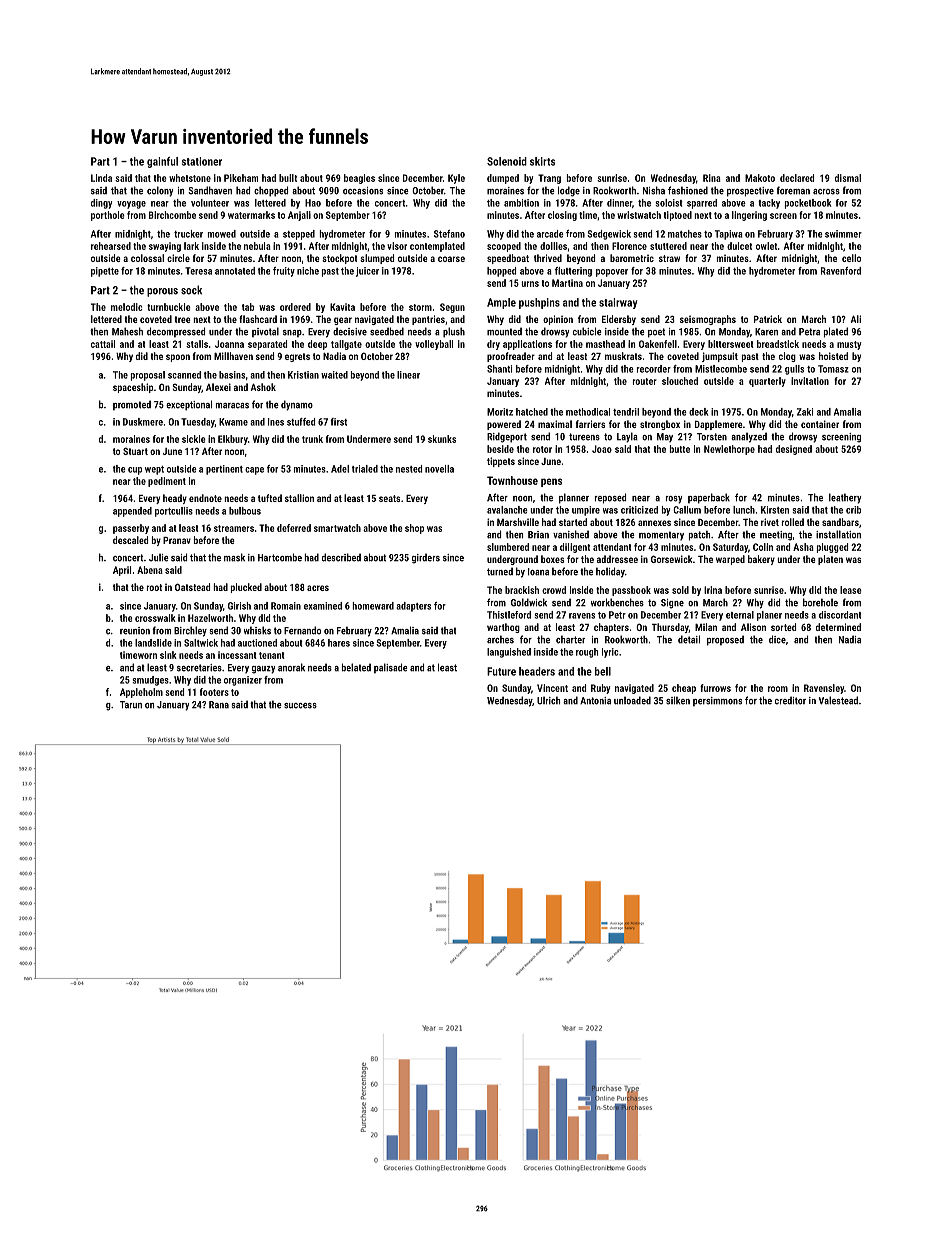 This image has width=952, height=1233. Describe the element at coordinates (766, 246) in the image. I see `owlet` at that location.
